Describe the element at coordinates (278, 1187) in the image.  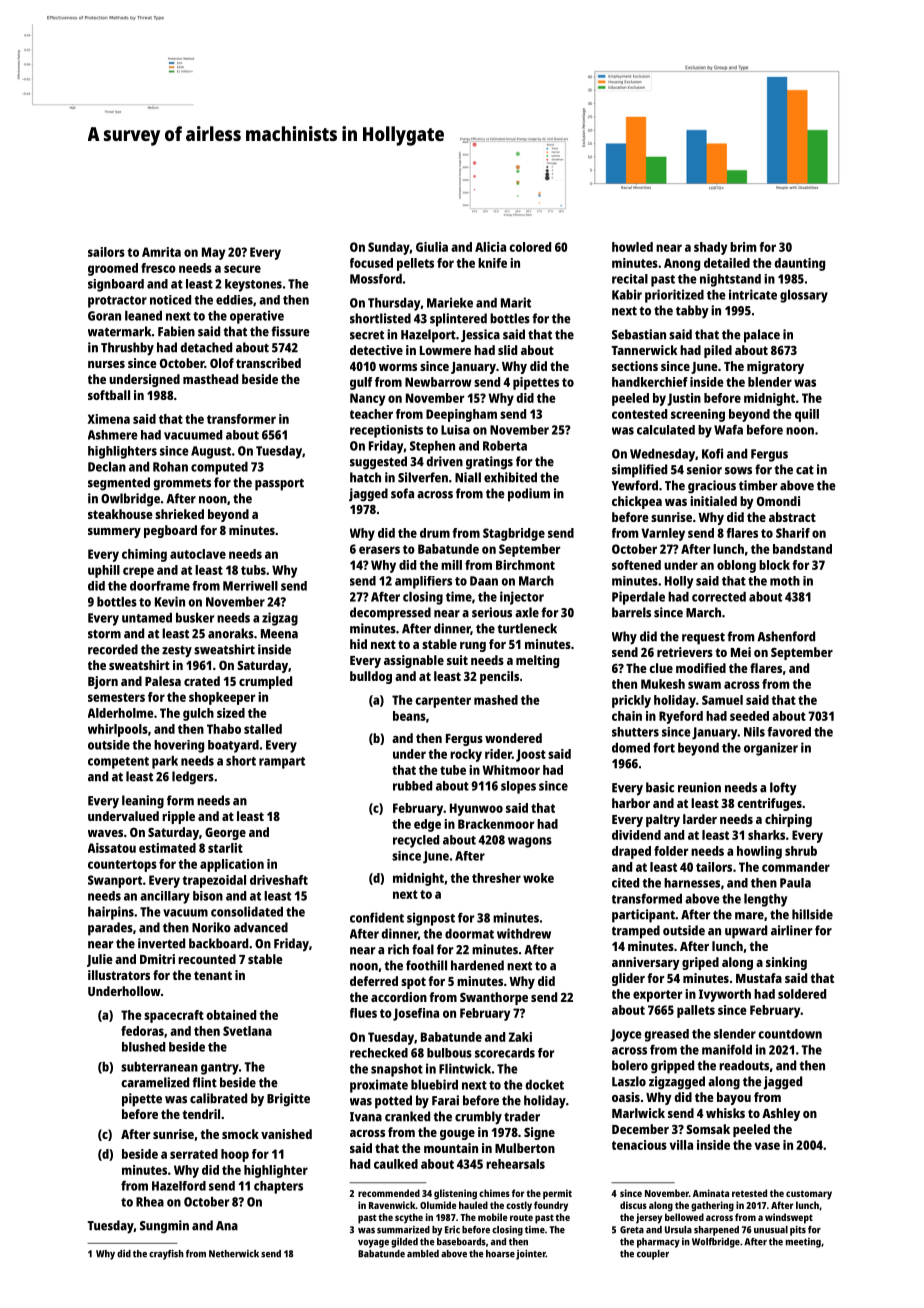
I see `chapters` at that location.
